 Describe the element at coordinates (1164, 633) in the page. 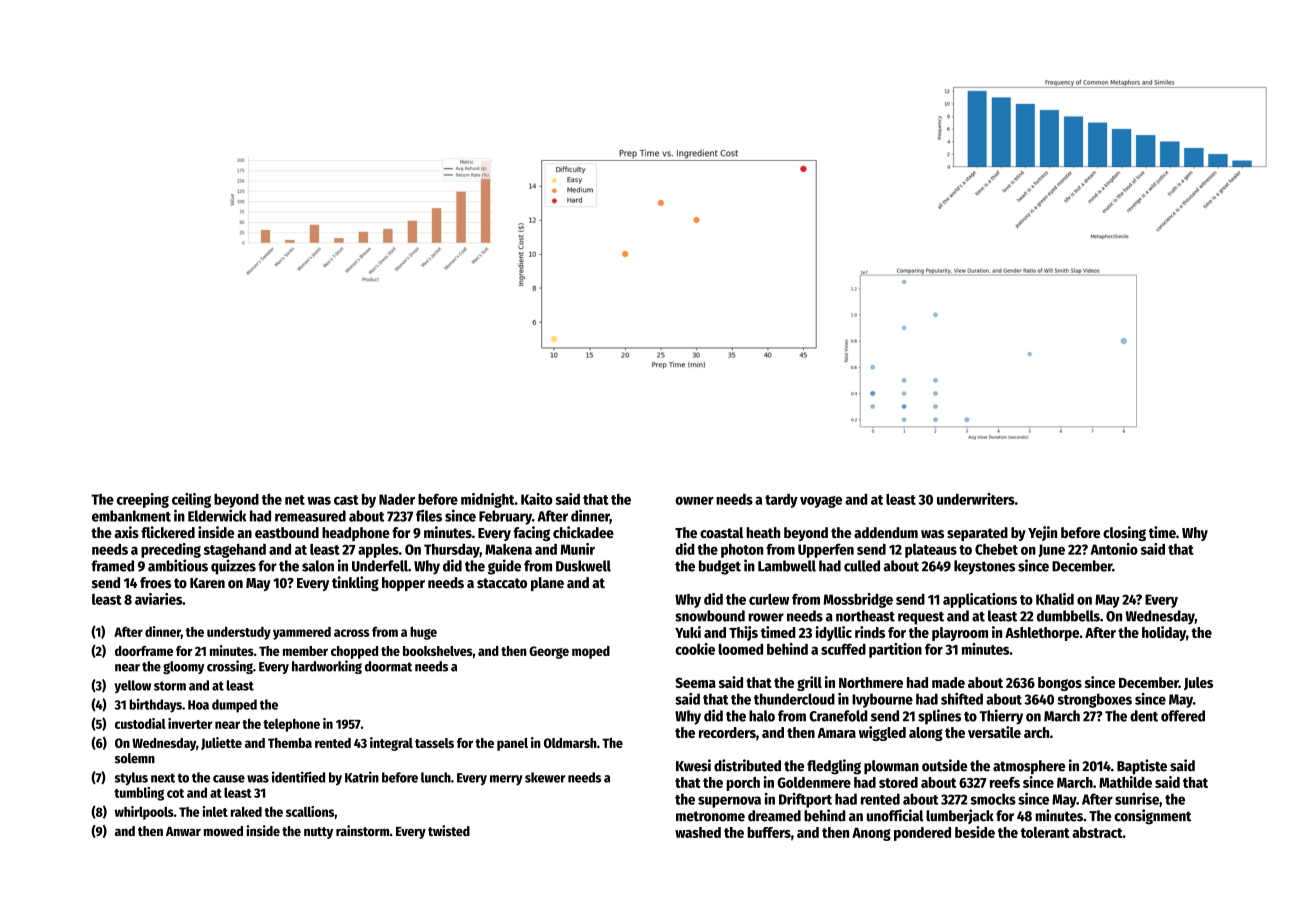

I see `holiday` at that location.
